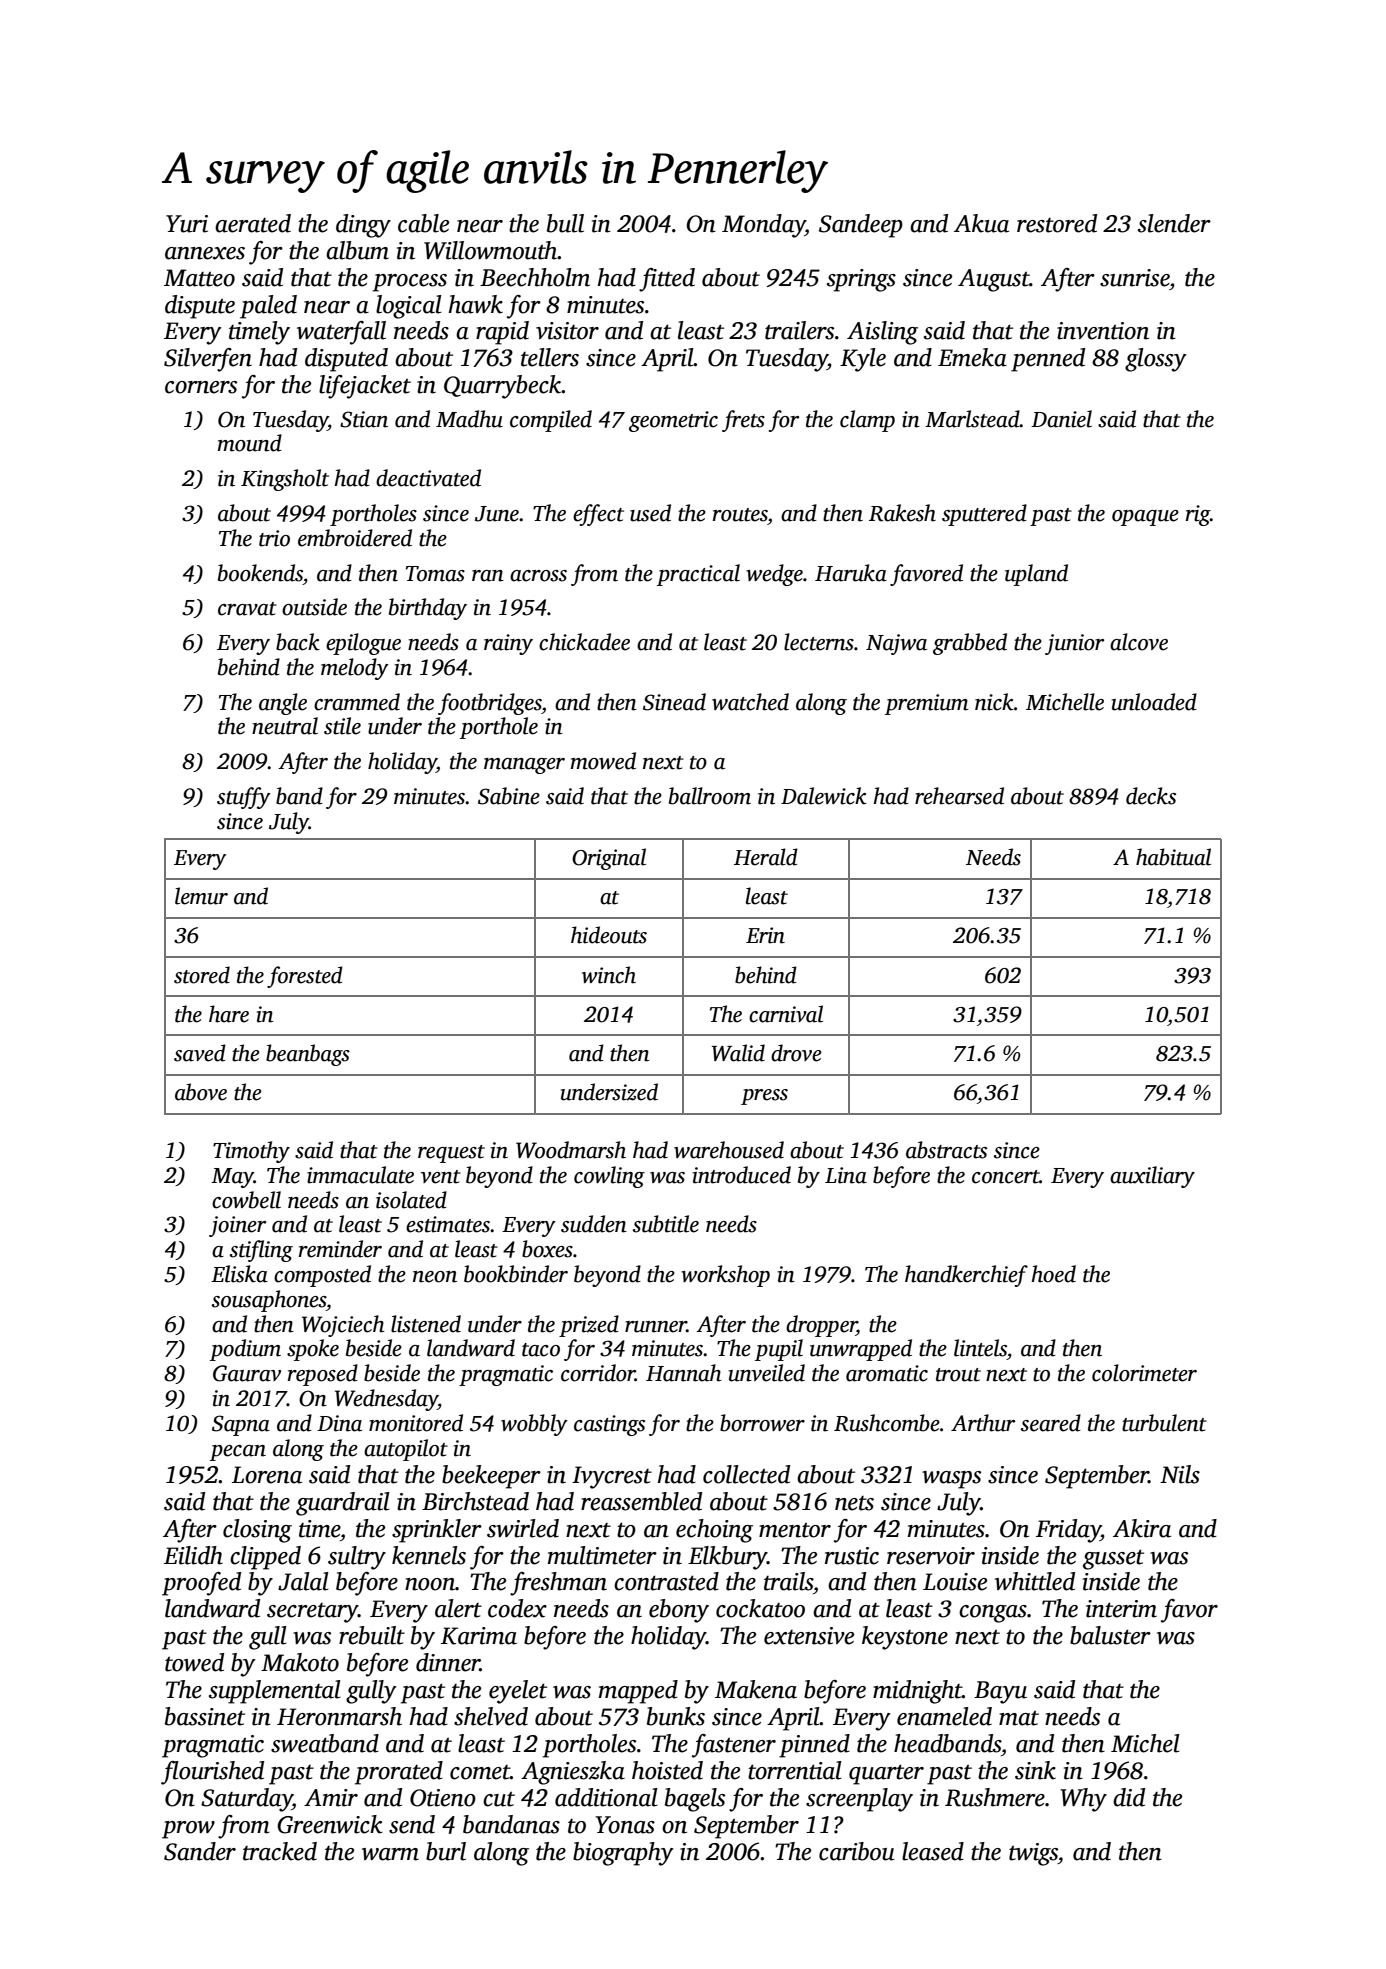 Image resolution: width=1386 pixels, height=1969 pixels. What do you see at coordinates (609, 859) in the screenshot?
I see `Original` at bounding box center [609, 859].
